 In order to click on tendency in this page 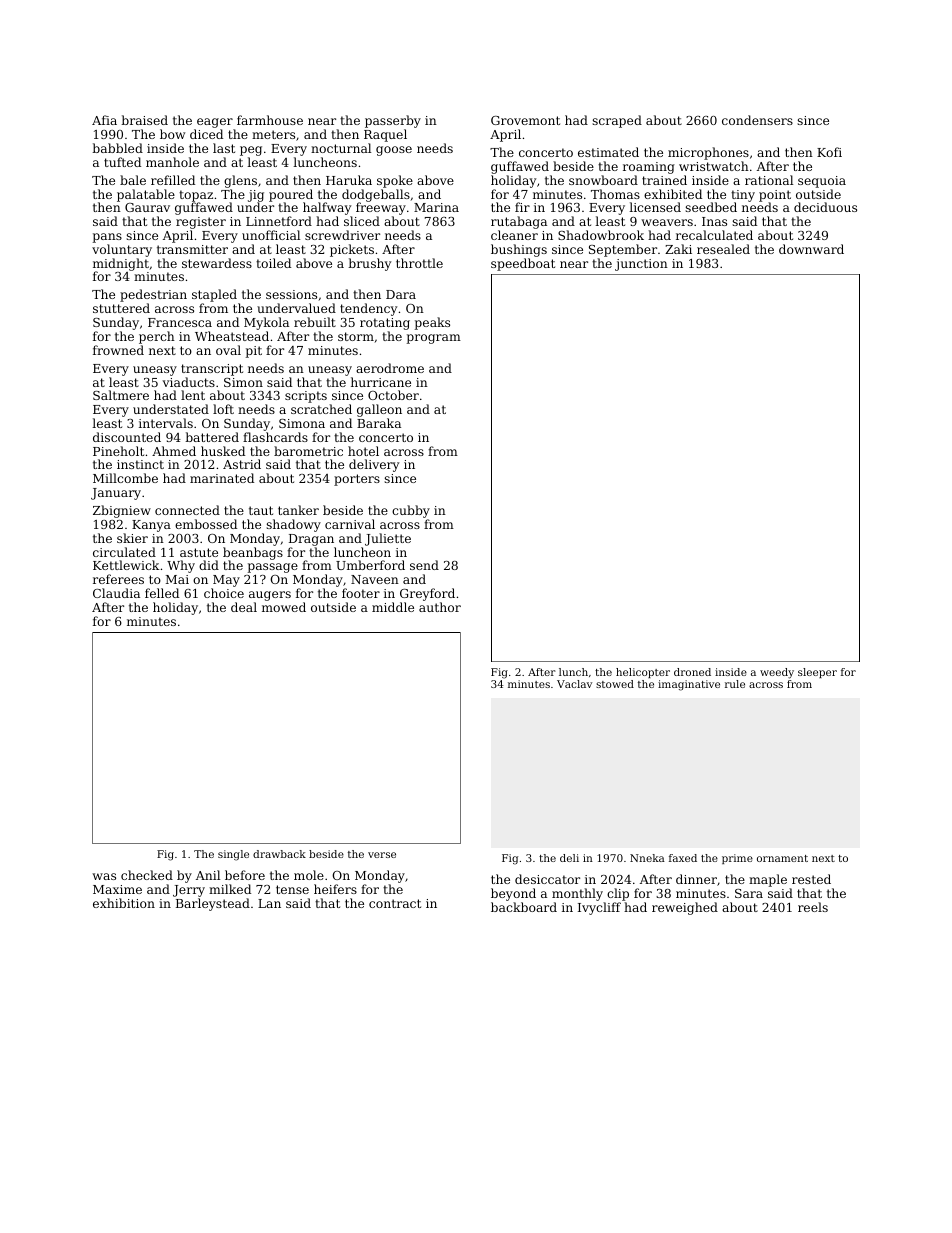, I will do `click(368, 309)`.
